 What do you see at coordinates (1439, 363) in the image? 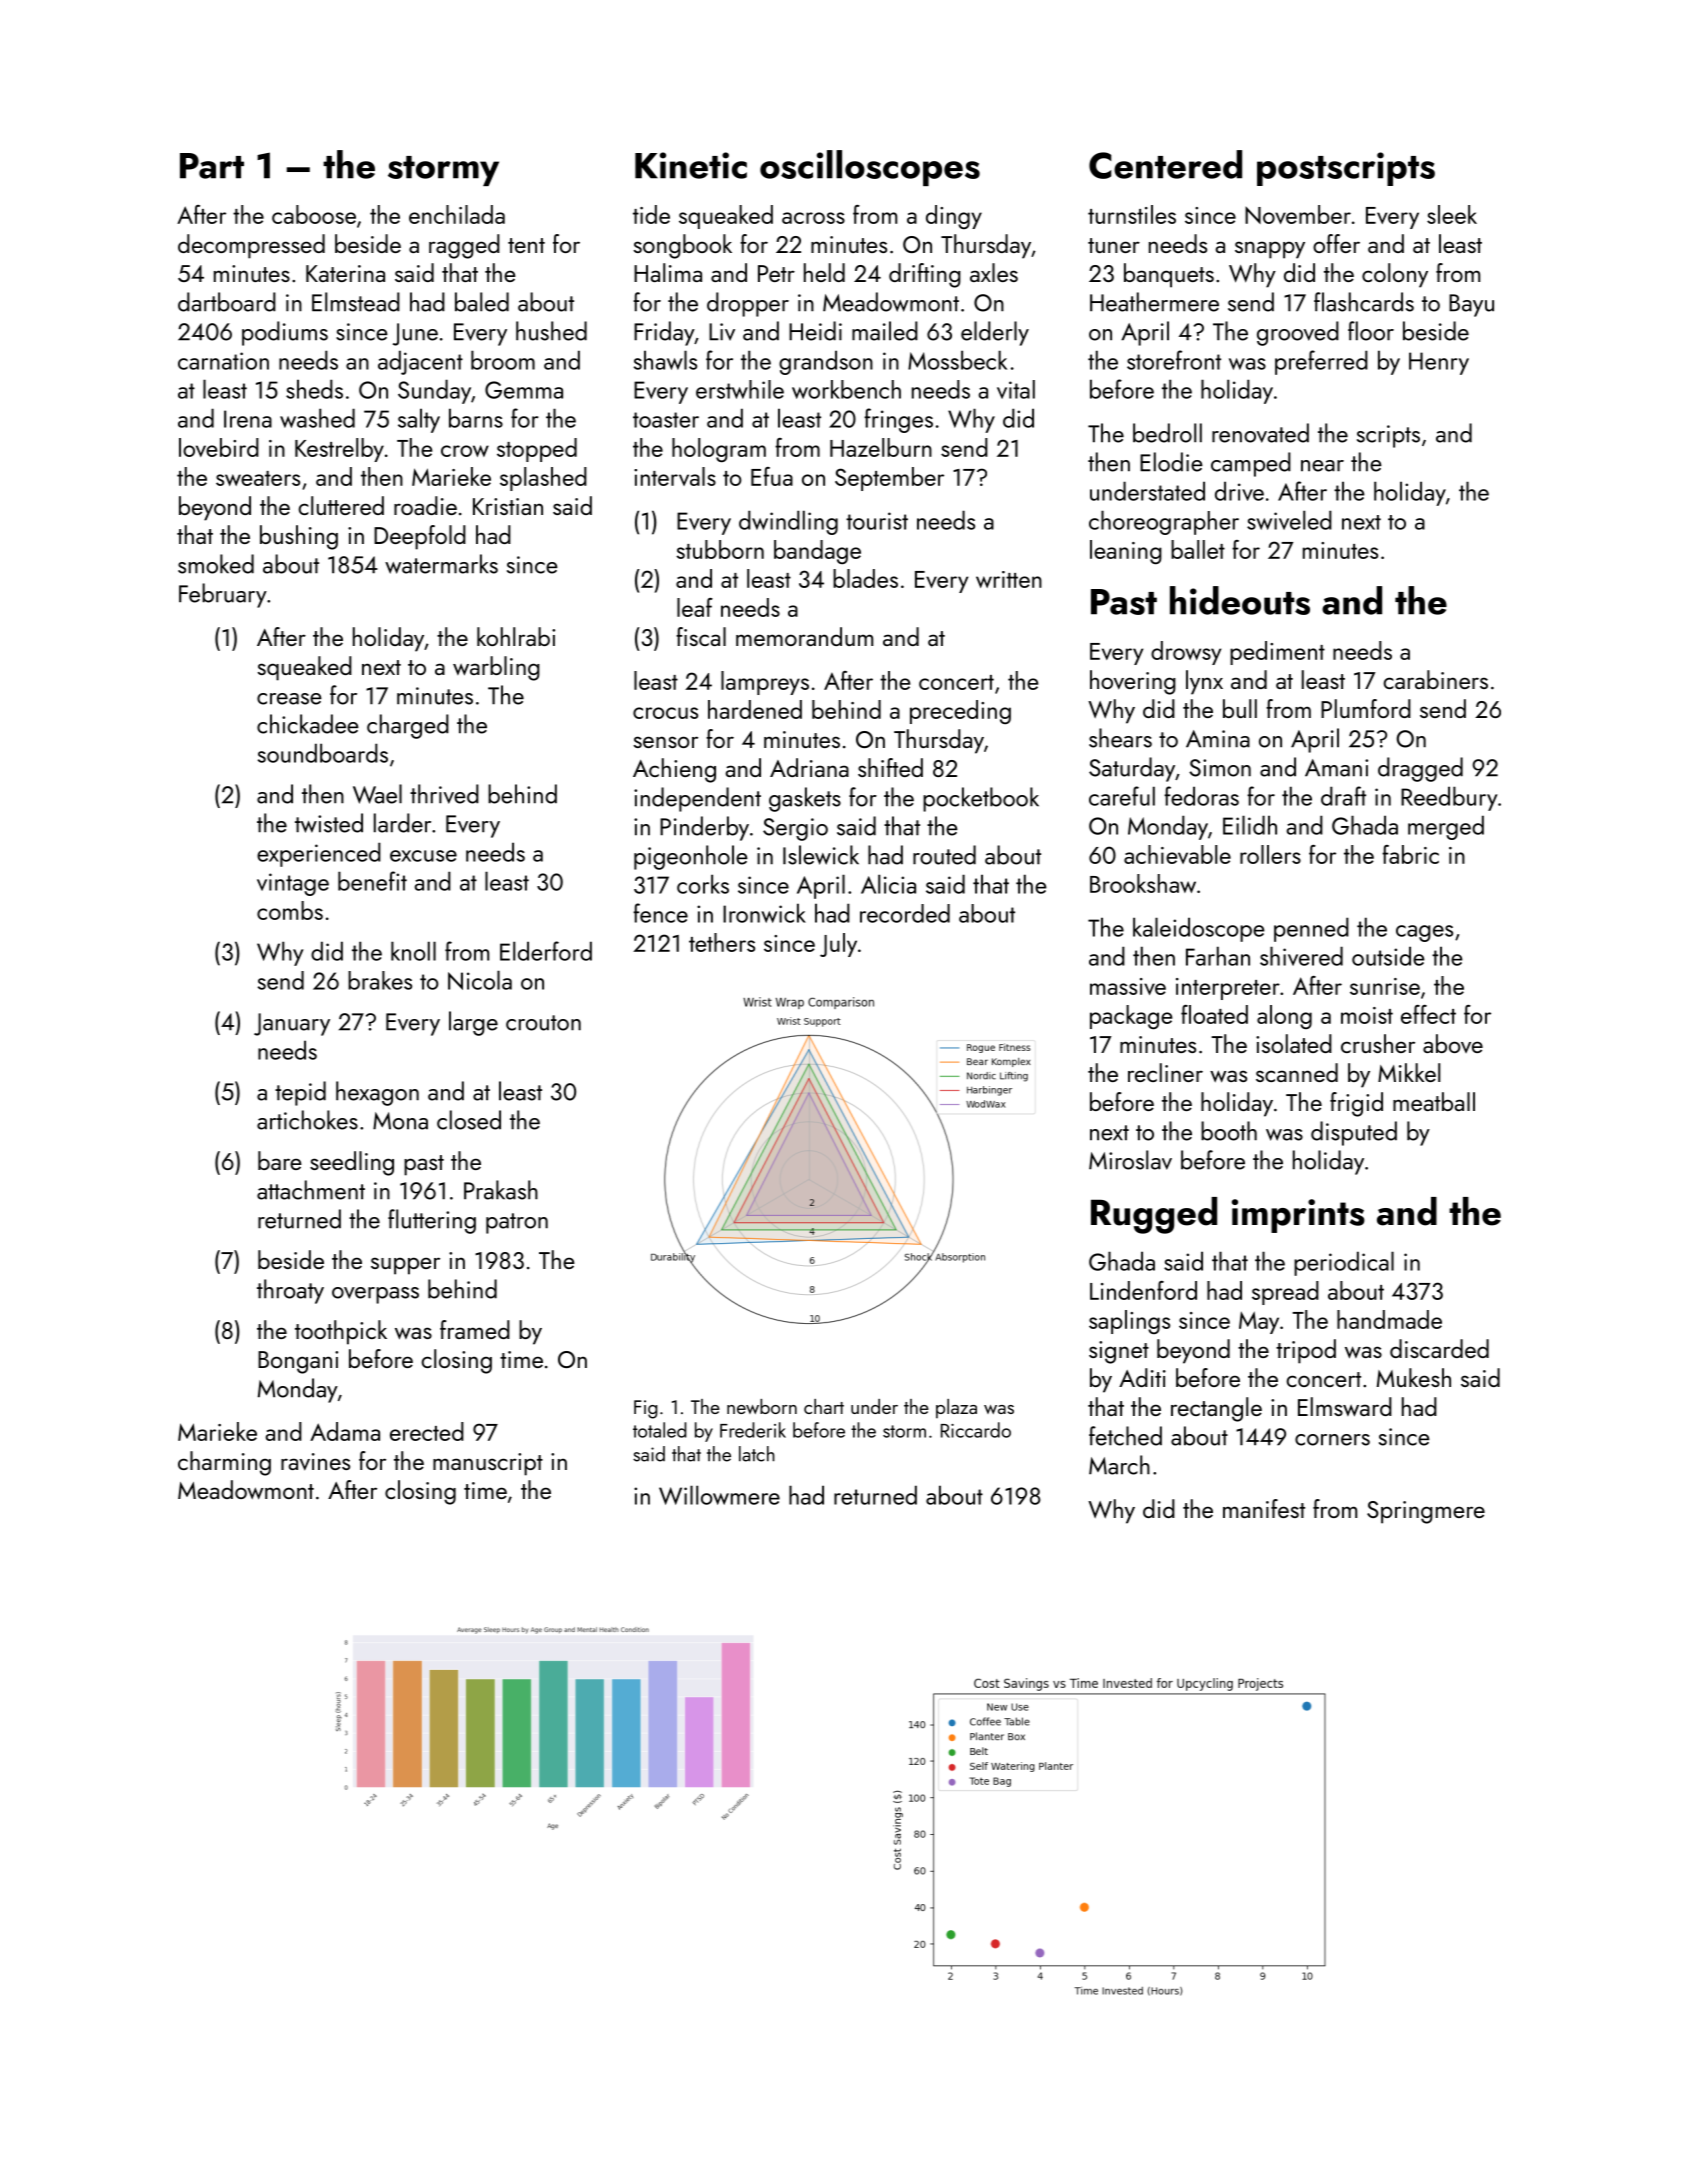
I see `Henry` at bounding box center [1439, 363].
